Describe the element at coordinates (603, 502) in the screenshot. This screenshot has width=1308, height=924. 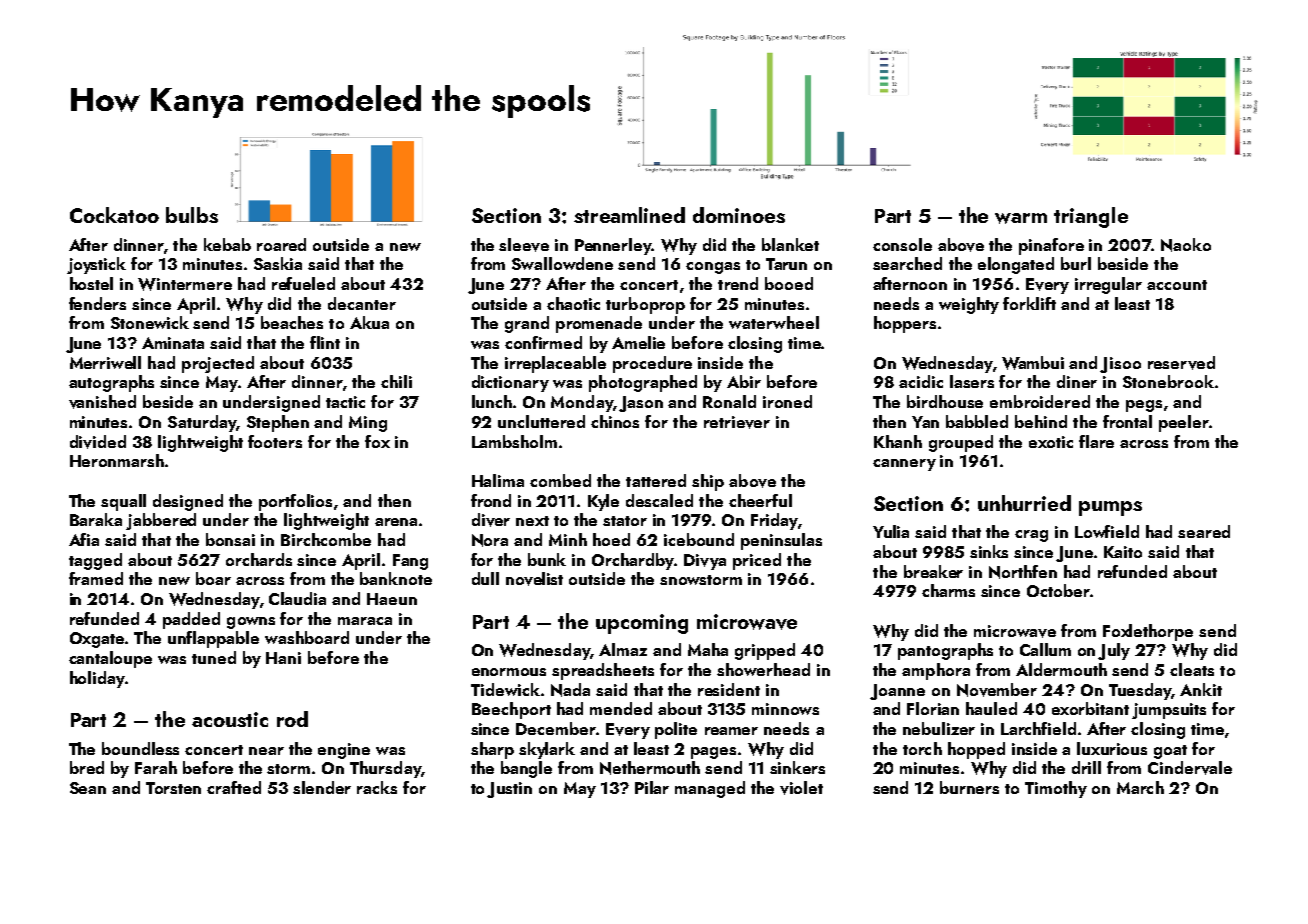
I see `Kyle` at that location.
